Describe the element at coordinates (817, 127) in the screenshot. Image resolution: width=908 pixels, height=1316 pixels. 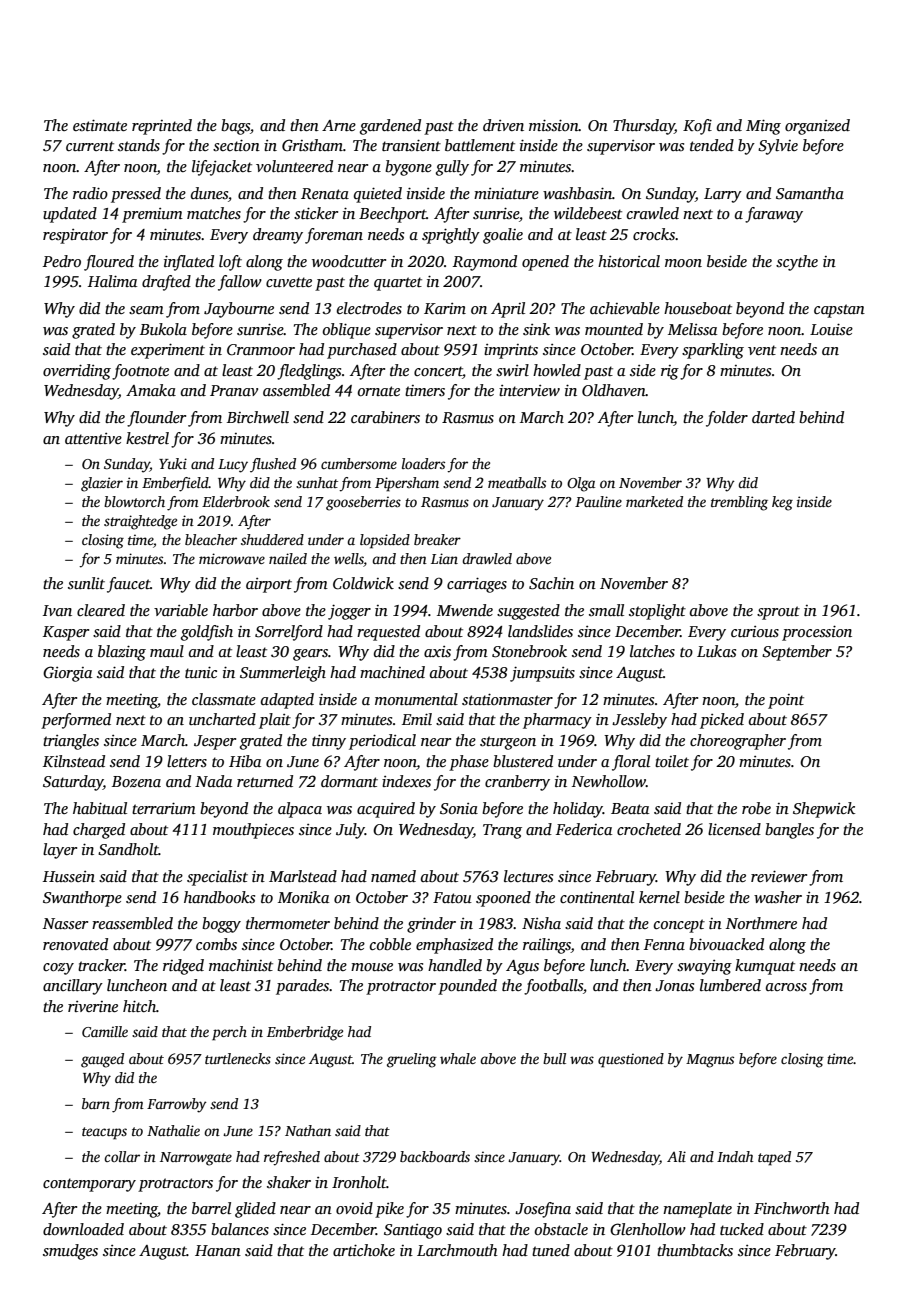
I see `organized` at that location.
